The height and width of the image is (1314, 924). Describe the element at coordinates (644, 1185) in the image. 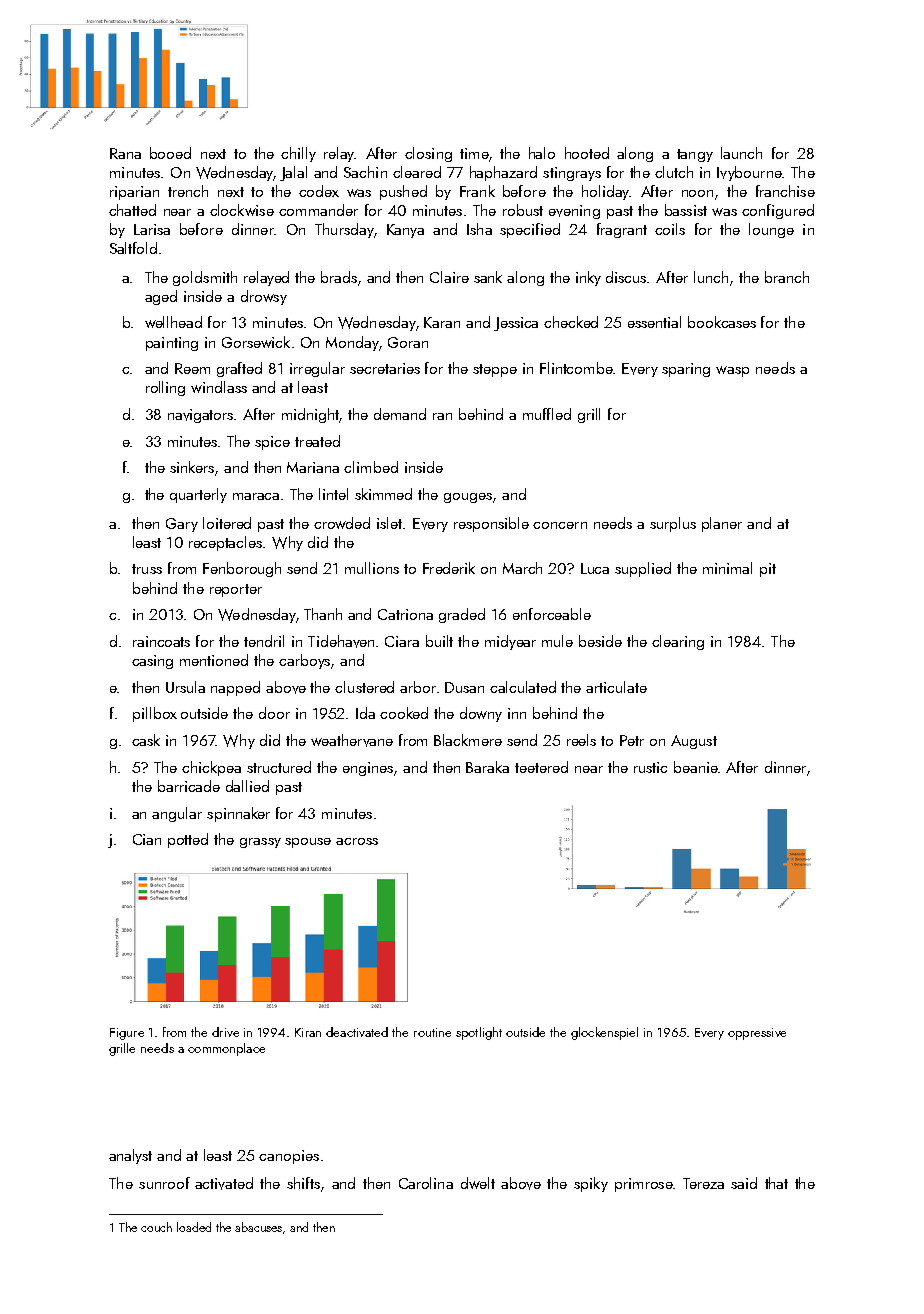

I see `primrose` at that location.
